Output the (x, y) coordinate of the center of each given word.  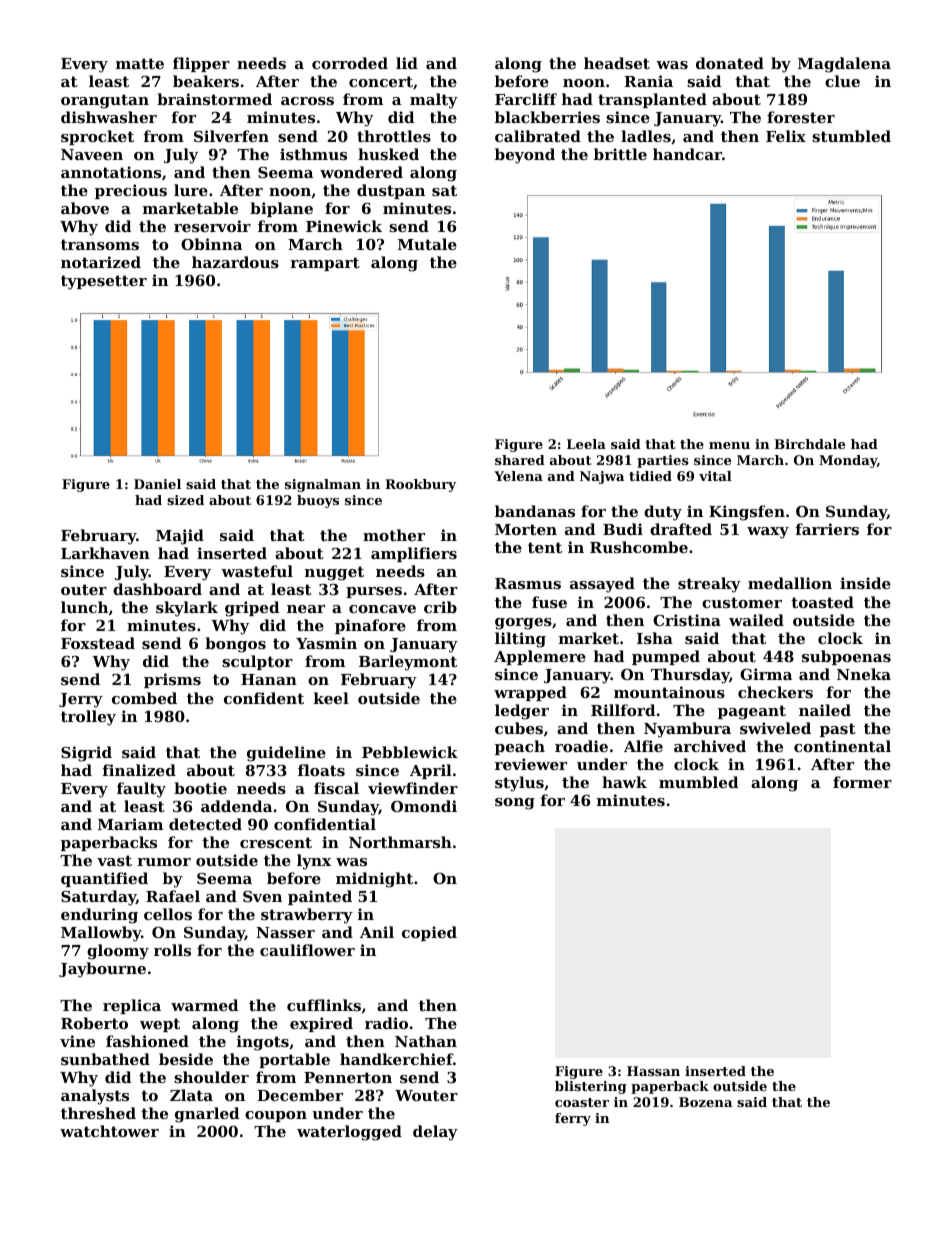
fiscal (336, 788)
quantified (104, 879)
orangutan (105, 101)
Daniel (157, 484)
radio (386, 1023)
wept (160, 1025)
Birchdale (809, 444)
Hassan (653, 1071)
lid (407, 63)
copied (429, 933)
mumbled (698, 782)
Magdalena (844, 65)
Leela (586, 444)
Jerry (81, 700)
